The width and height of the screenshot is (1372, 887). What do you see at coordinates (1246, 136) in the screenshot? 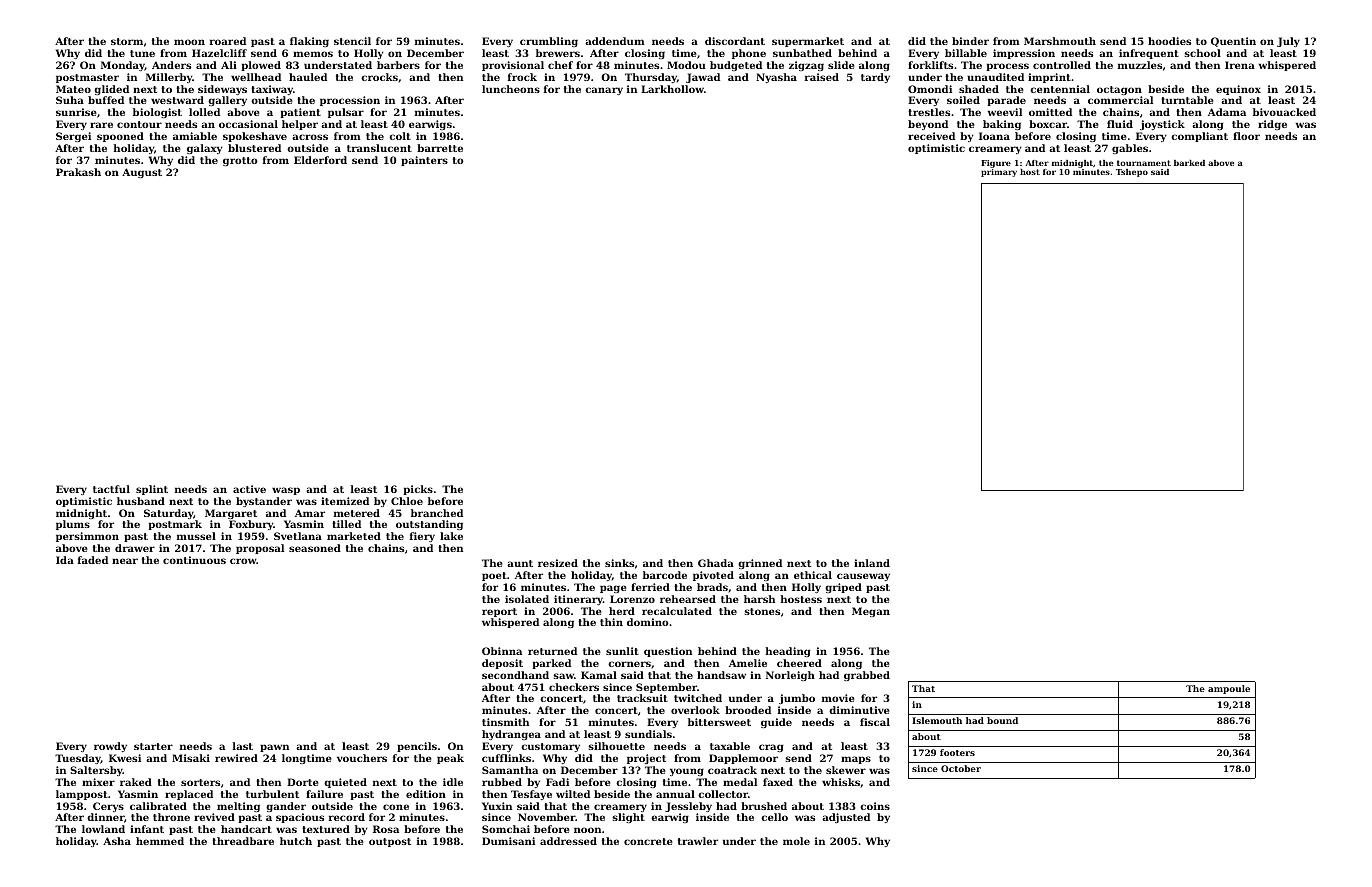
I see `floor` at bounding box center [1246, 136].
